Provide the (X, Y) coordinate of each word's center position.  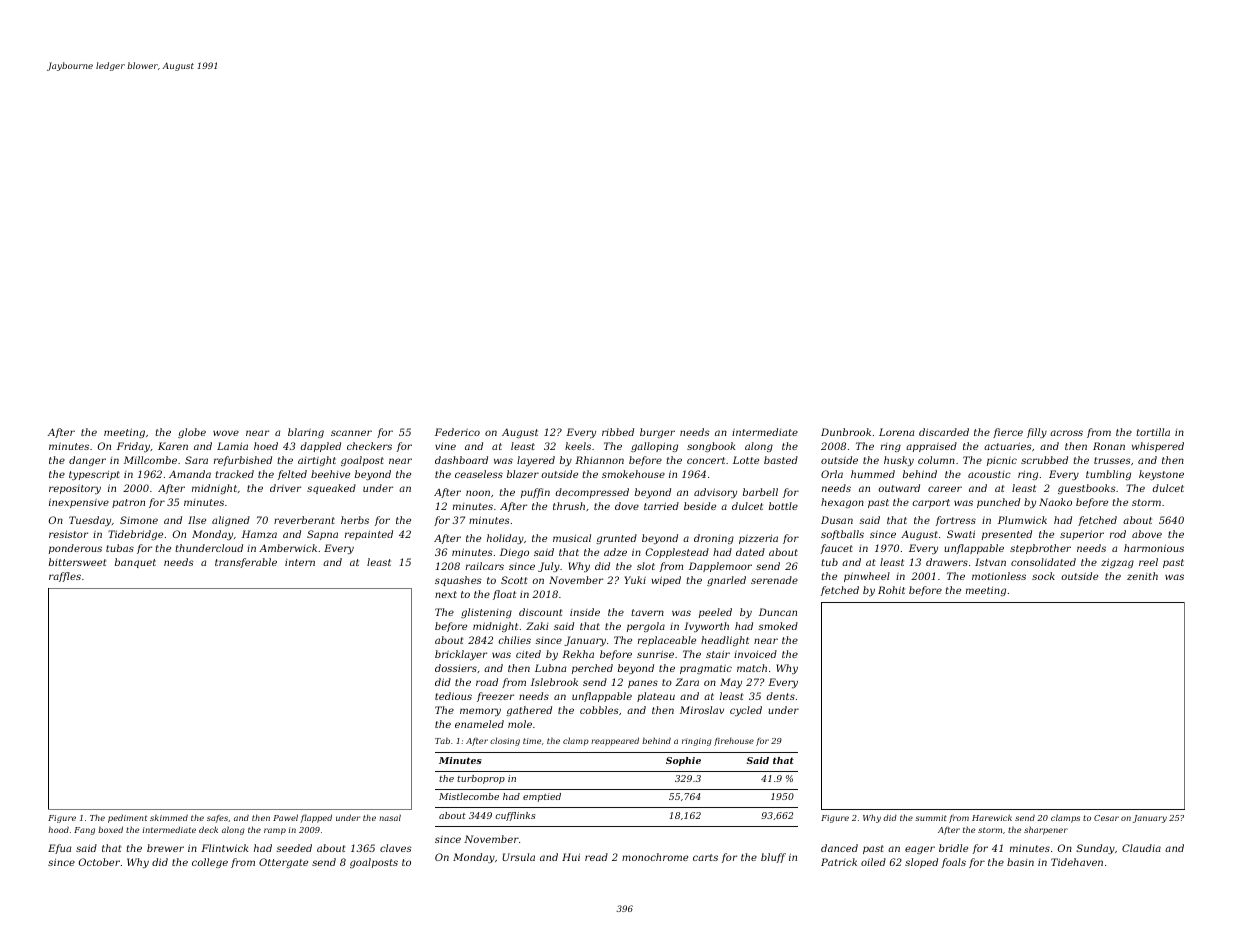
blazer (523, 474)
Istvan (990, 562)
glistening (486, 613)
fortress (956, 521)
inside (585, 612)
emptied (542, 797)
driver (285, 488)
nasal (390, 818)
